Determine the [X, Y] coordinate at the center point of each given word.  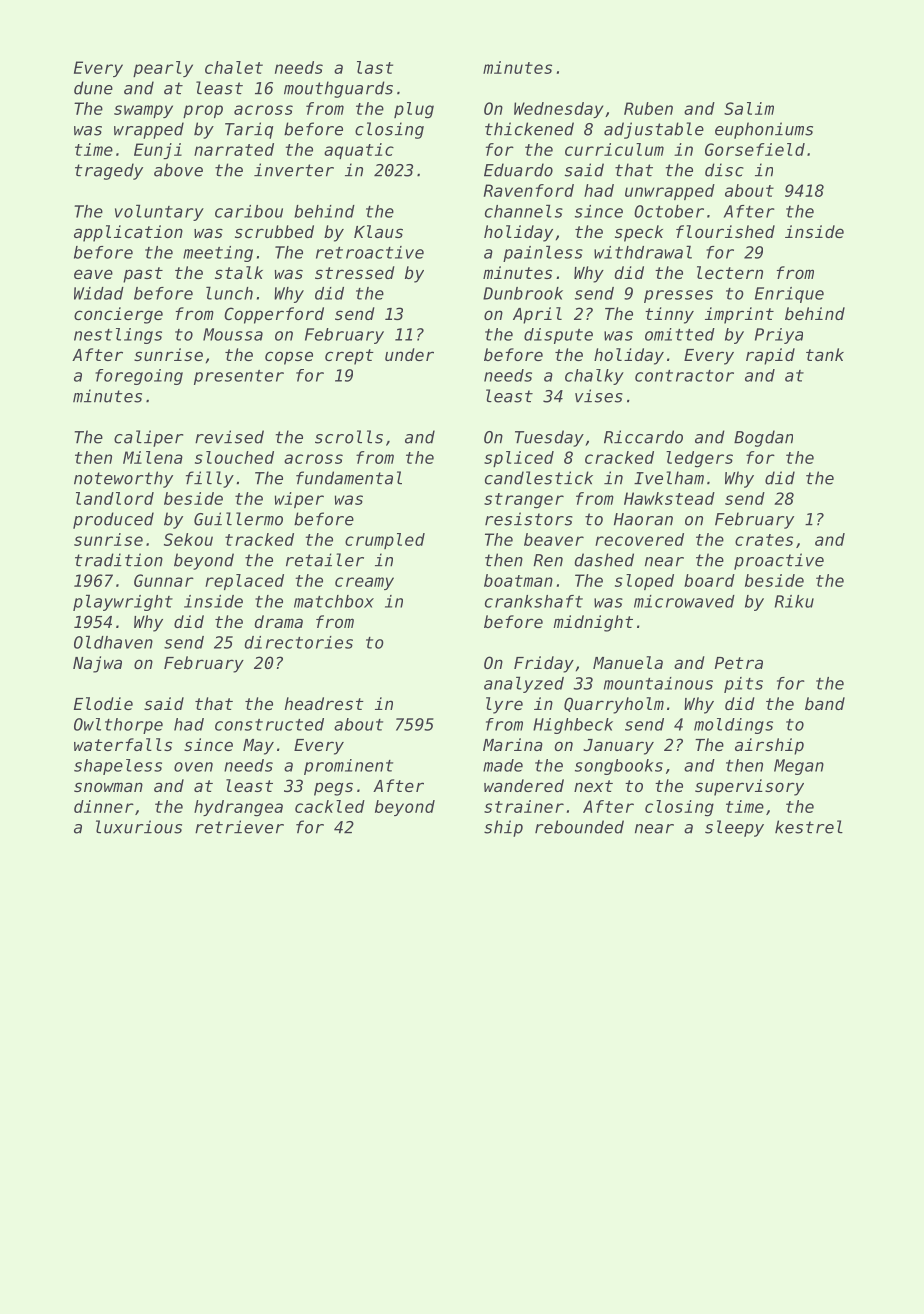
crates [764, 540]
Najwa [97, 664]
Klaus [378, 231]
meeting [218, 254]
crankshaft [534, 601]
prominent [348, 767]
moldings [733, 726]
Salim [749, 108]
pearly [163, 69]
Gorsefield [755, 149]
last [375, 67]
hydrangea [238, 808]
